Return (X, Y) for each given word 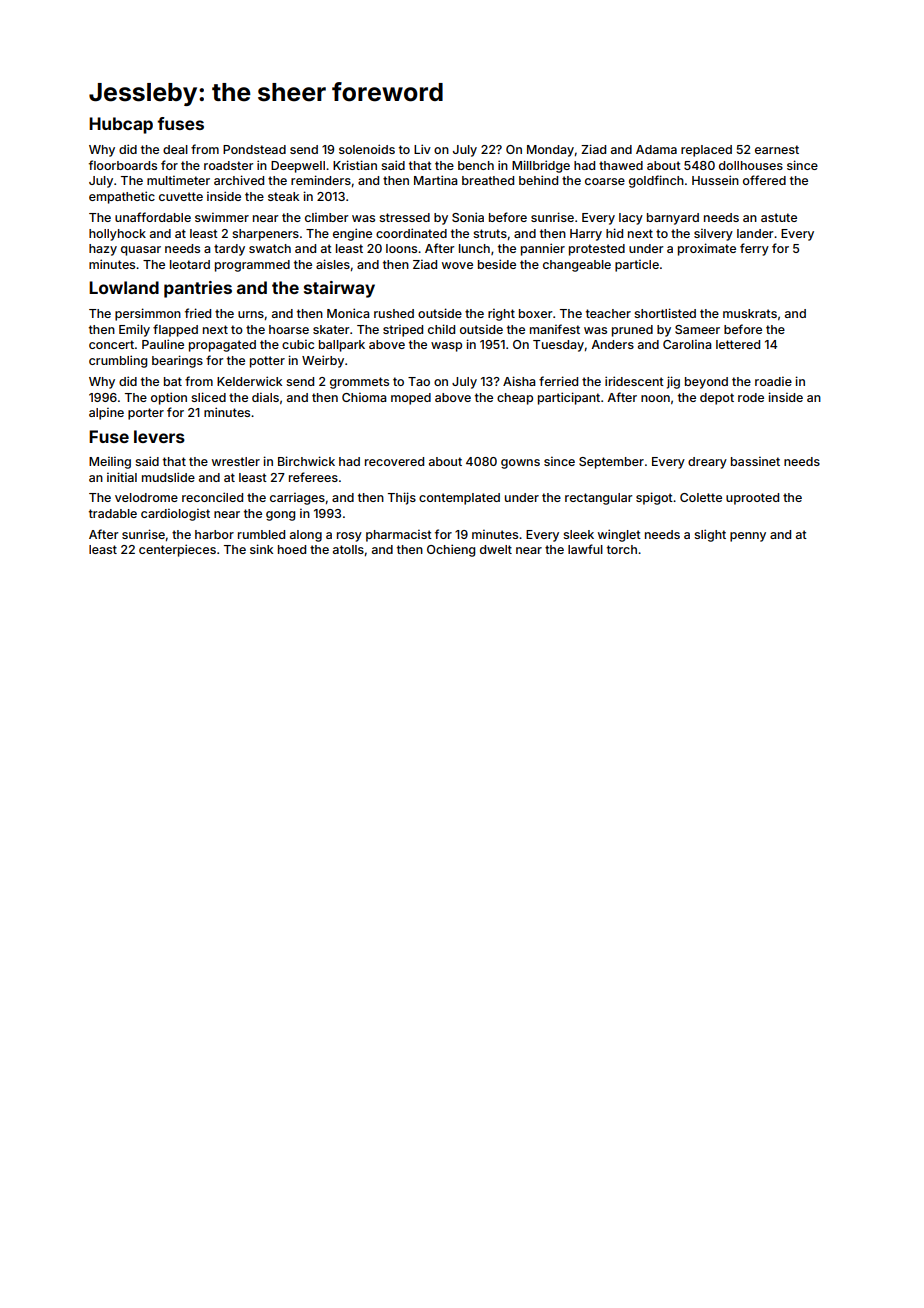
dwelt (496, 549)
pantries (198, 289)
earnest (777, 149)
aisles (333, 264)
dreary (707, 463)
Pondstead (254, 149)
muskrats (750, 313)
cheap (515, 399)
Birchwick (306, 461)
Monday (550, 151)
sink (261, 549)
